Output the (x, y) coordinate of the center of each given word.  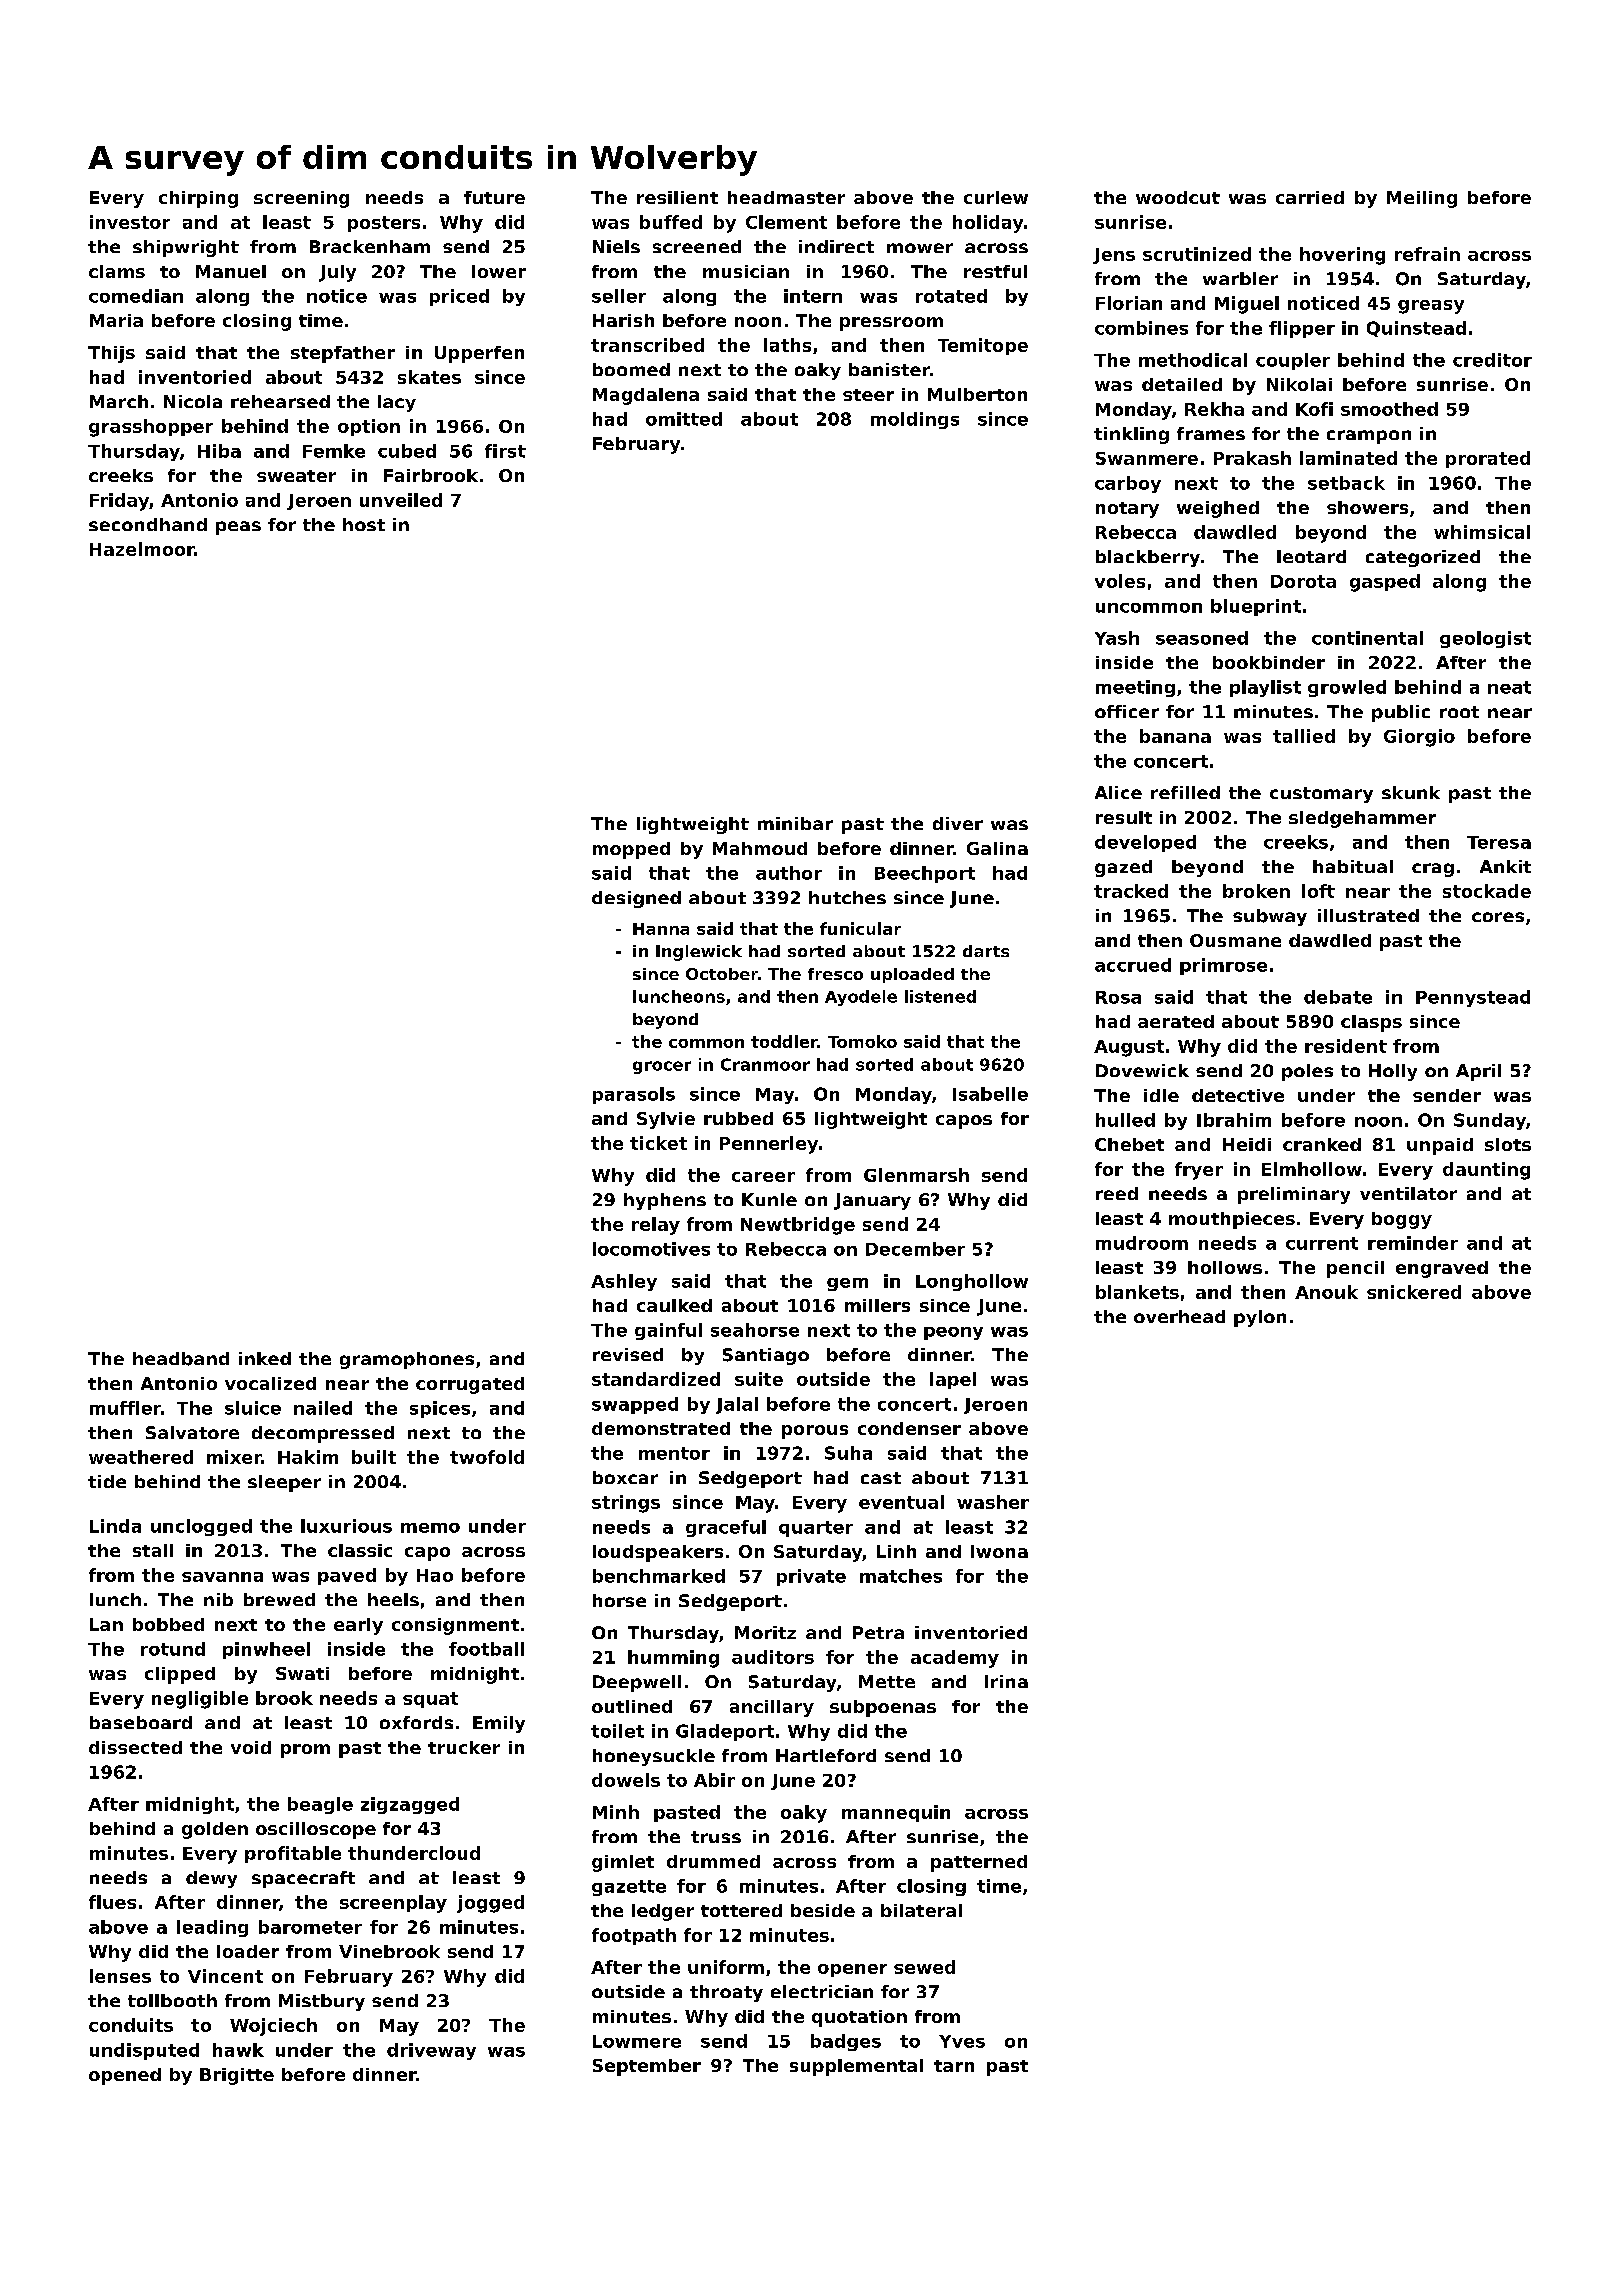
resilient (677, 197)
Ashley (624, 1282)
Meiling (1422, 199)
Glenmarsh (916, 1175)
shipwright (186, 248)
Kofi (1314, 409)
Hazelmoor (142, 549)
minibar (795, 823)
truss (716, 1837)
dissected (135, 1747)
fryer (1199, 1171)
